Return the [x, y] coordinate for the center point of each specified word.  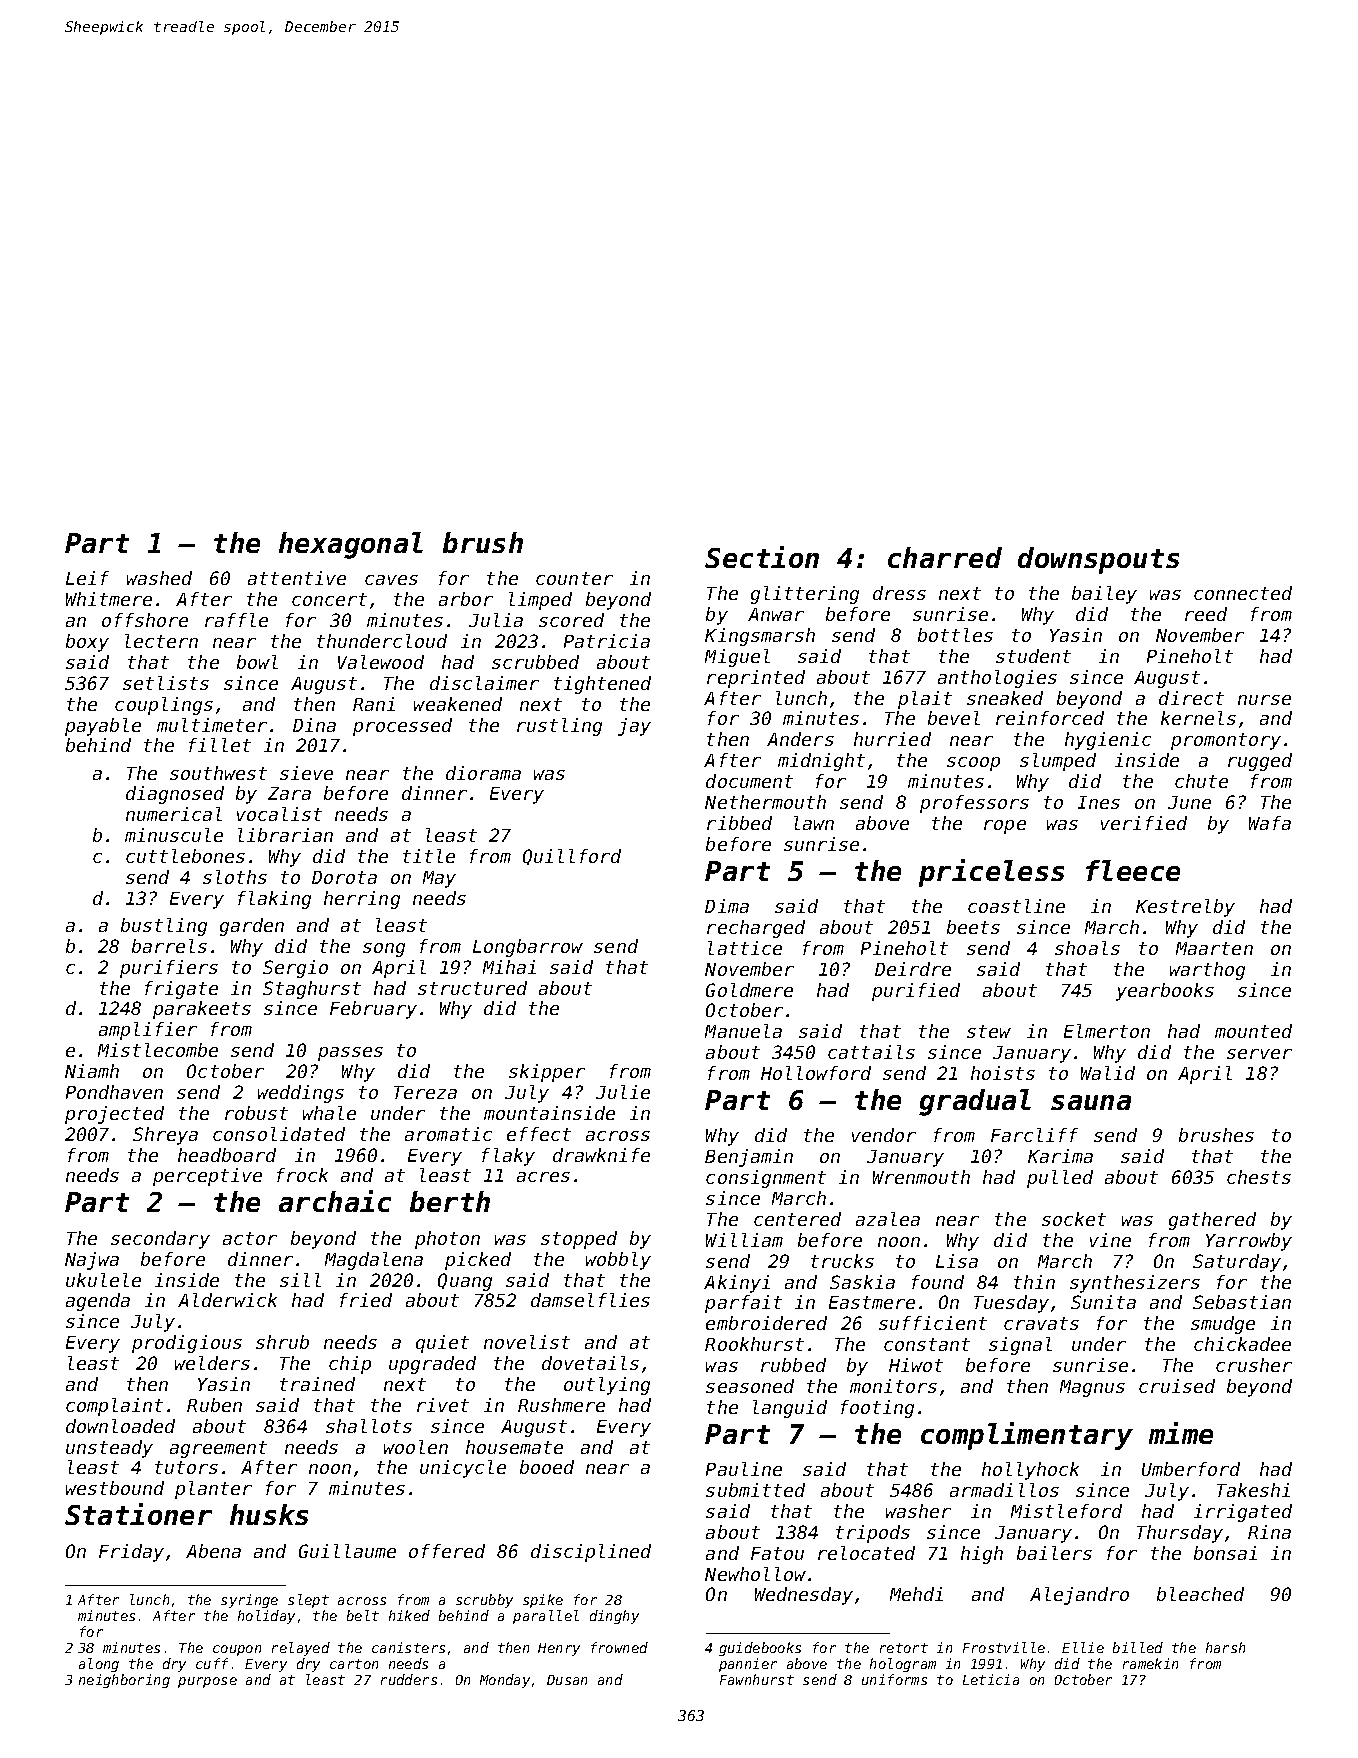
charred [945, 557]
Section [762, 557]
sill [300, 1280]
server [1259, 1054]
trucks [842, 1261]
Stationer [138, 1514]
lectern [161, 641]
